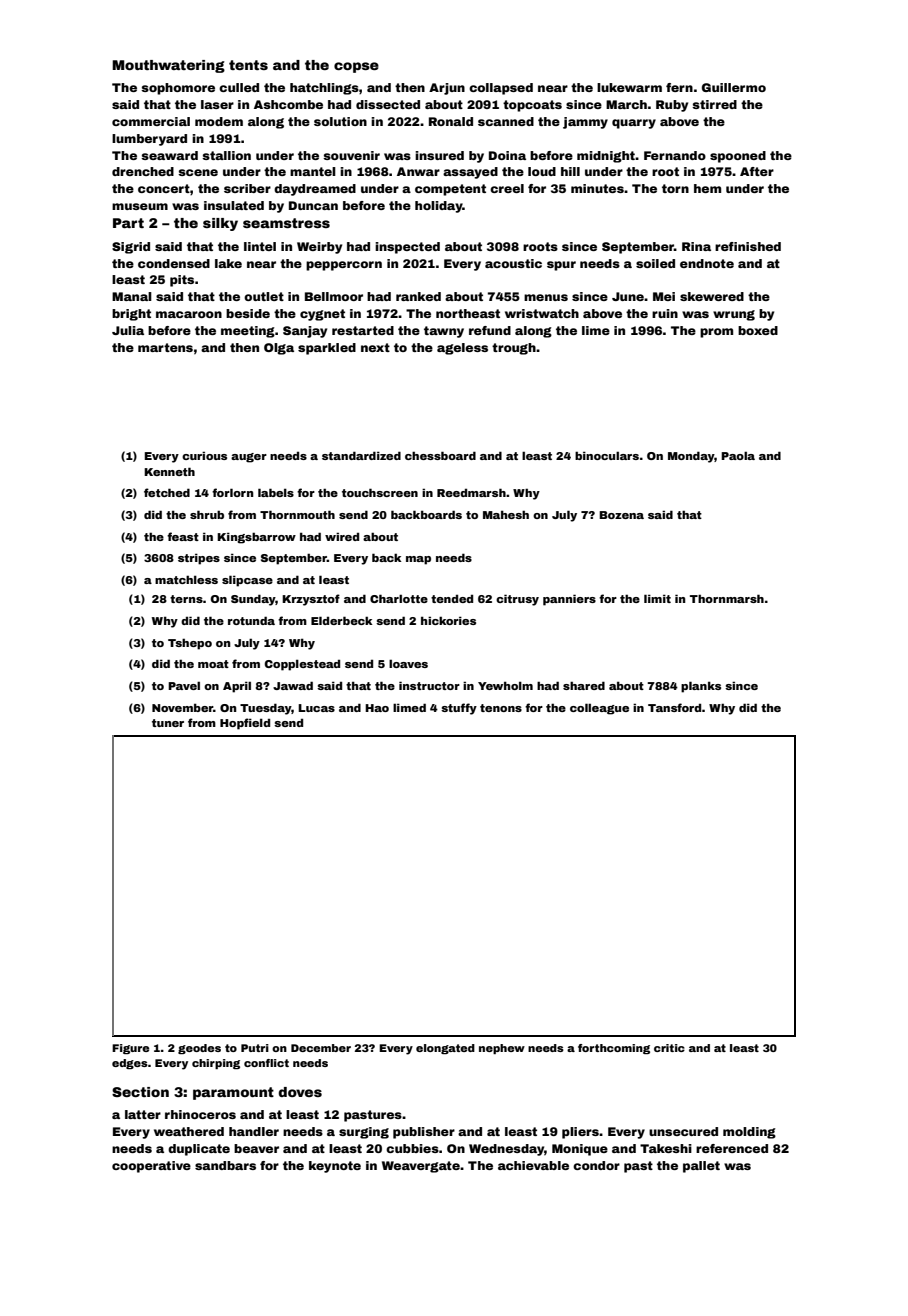 This image has height=1316, width=908. I want to click on souvenir, so click(351, 155).
